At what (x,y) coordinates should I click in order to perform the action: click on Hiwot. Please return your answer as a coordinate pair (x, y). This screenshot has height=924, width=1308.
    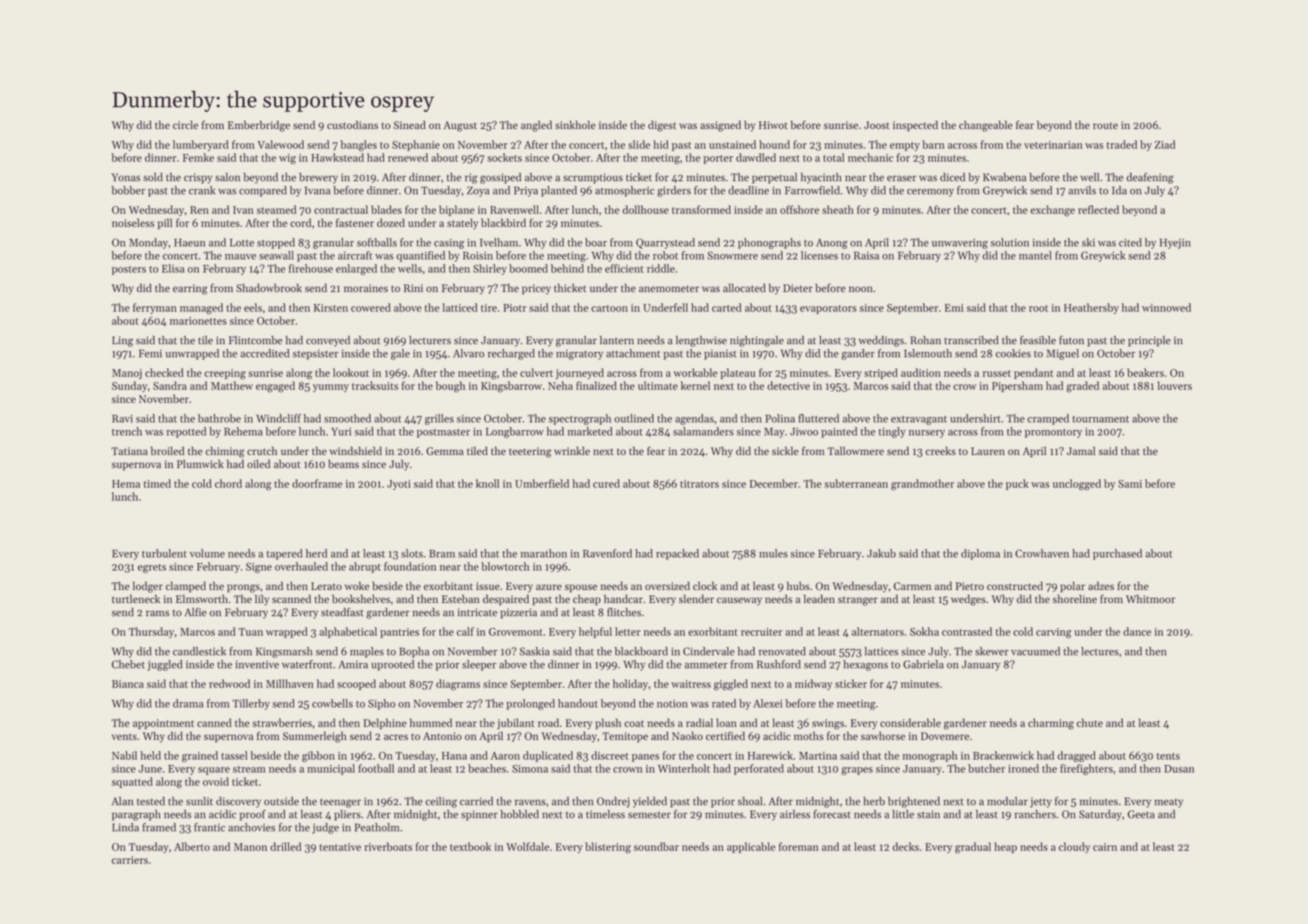
    Looking at the image, I should click on (773, 125).
